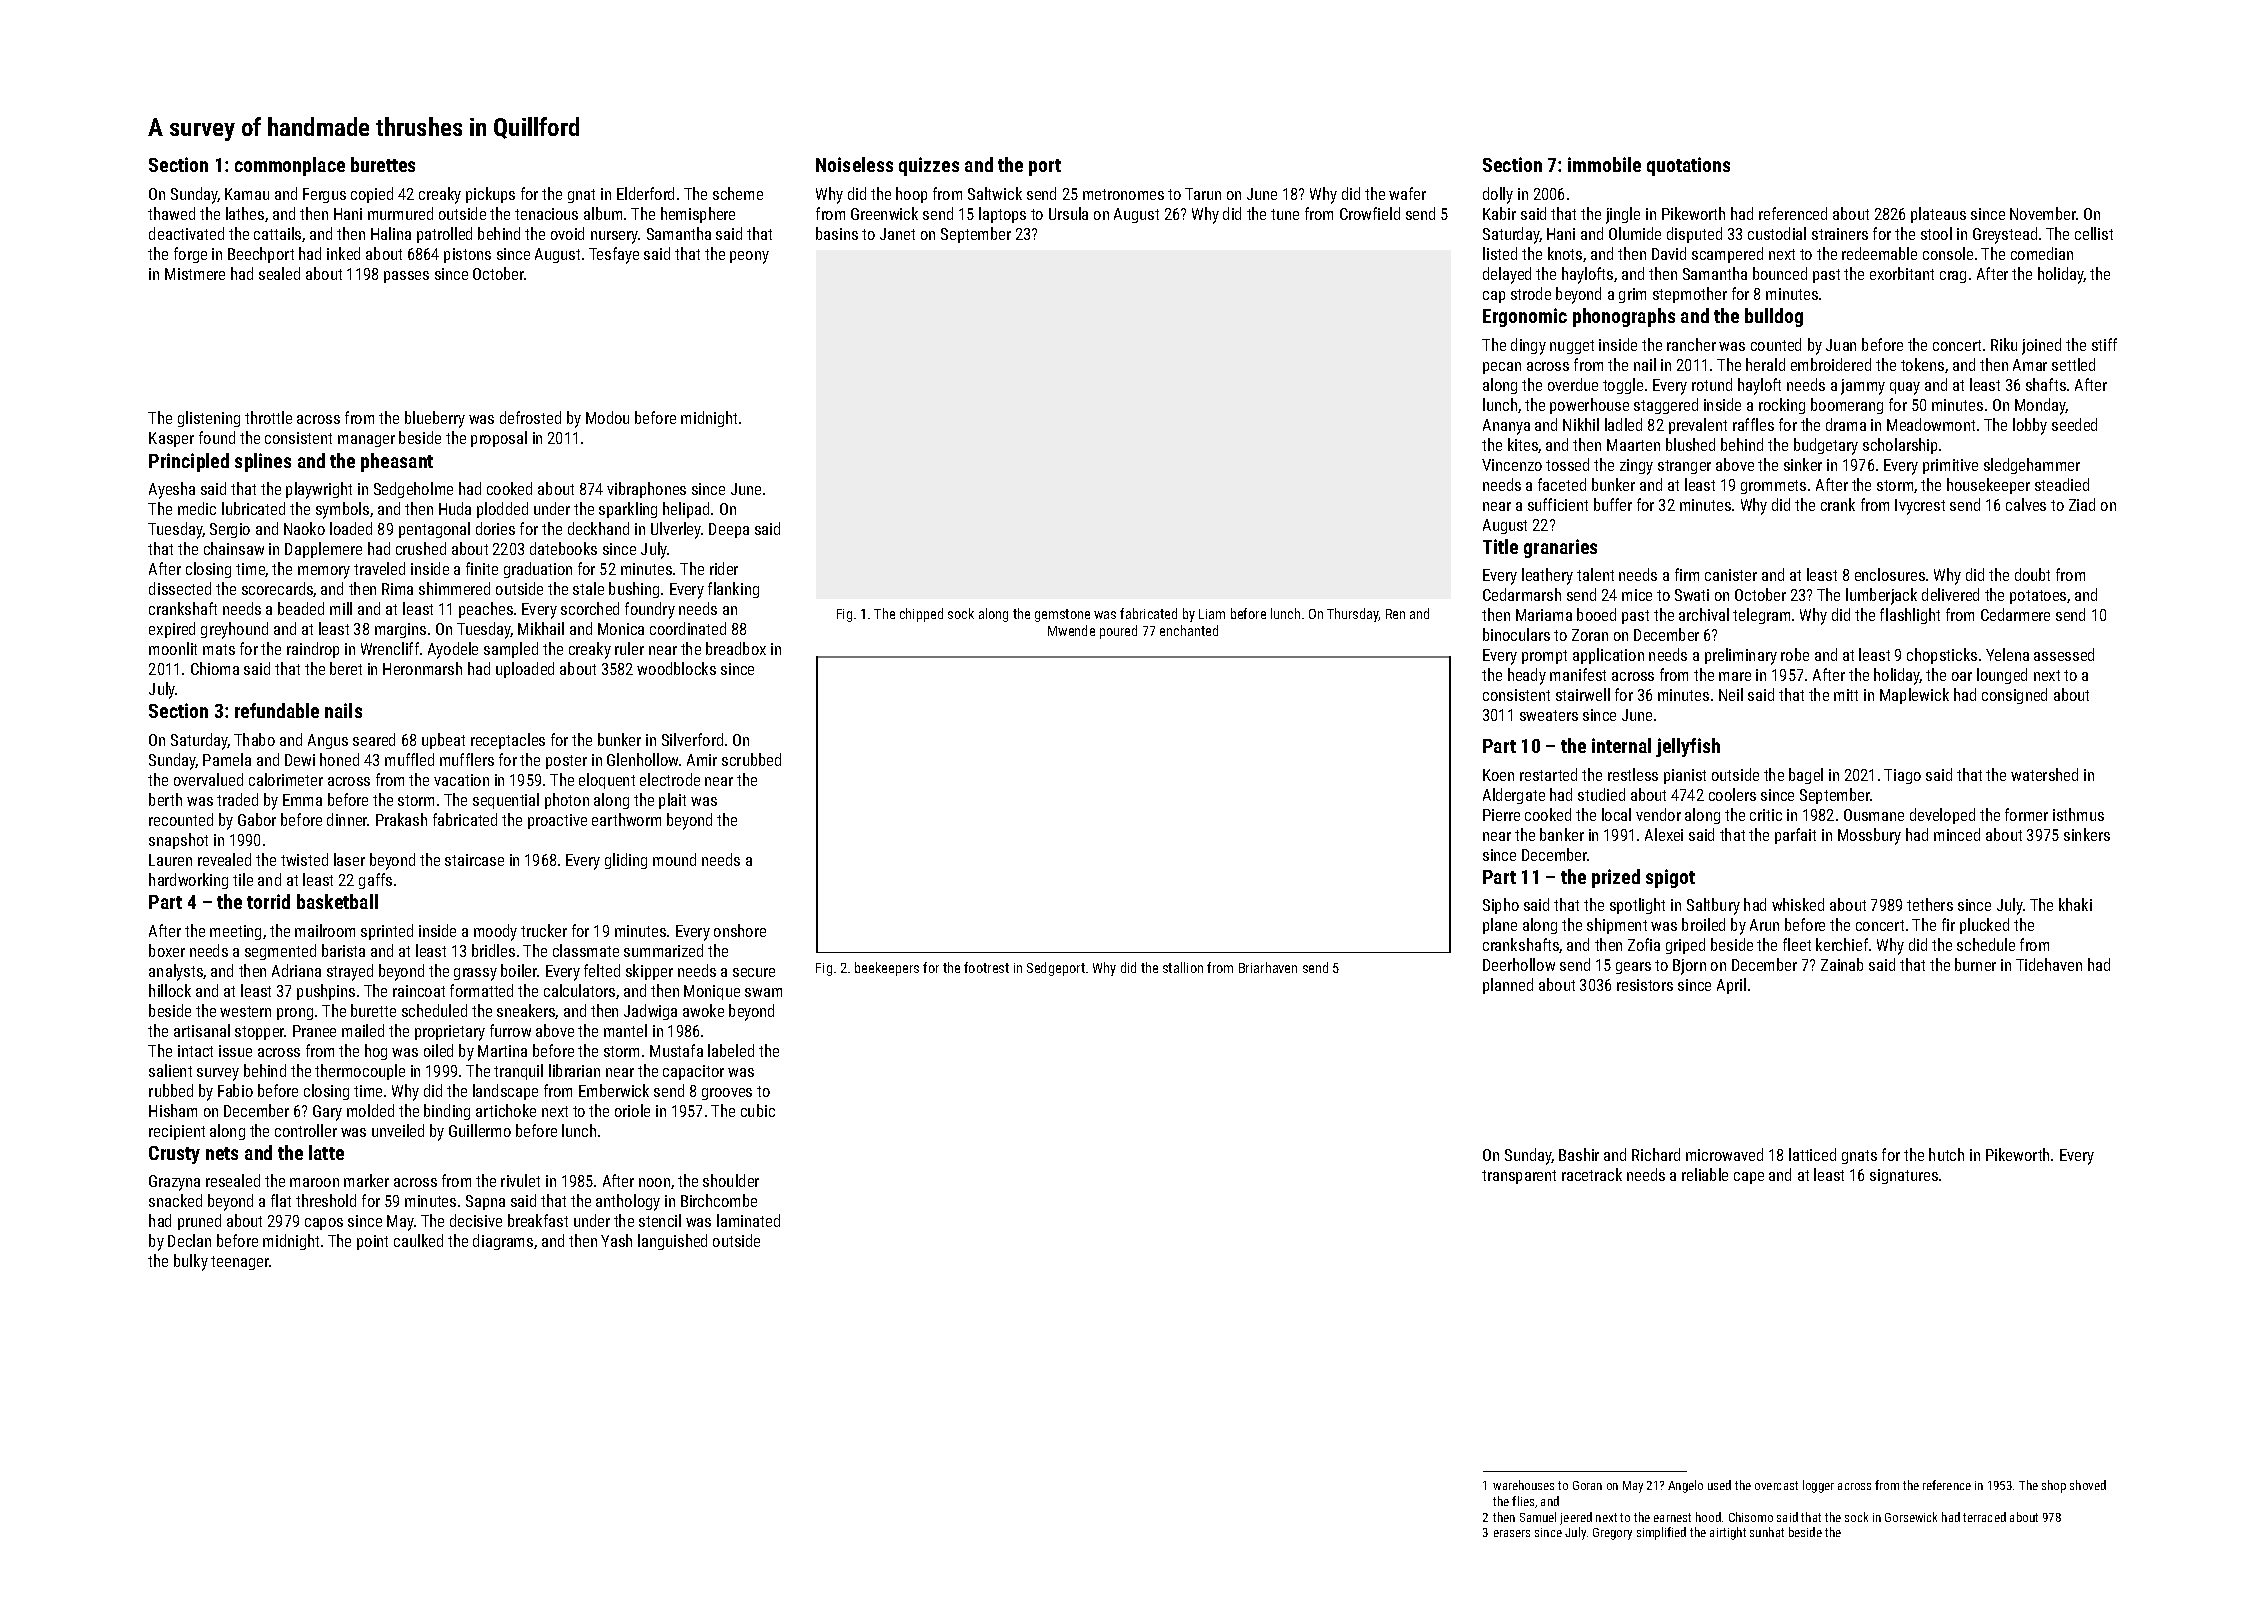 This screenshot has width=2267, height=1603. I want to click on latticed, so click(1812, 1154).
